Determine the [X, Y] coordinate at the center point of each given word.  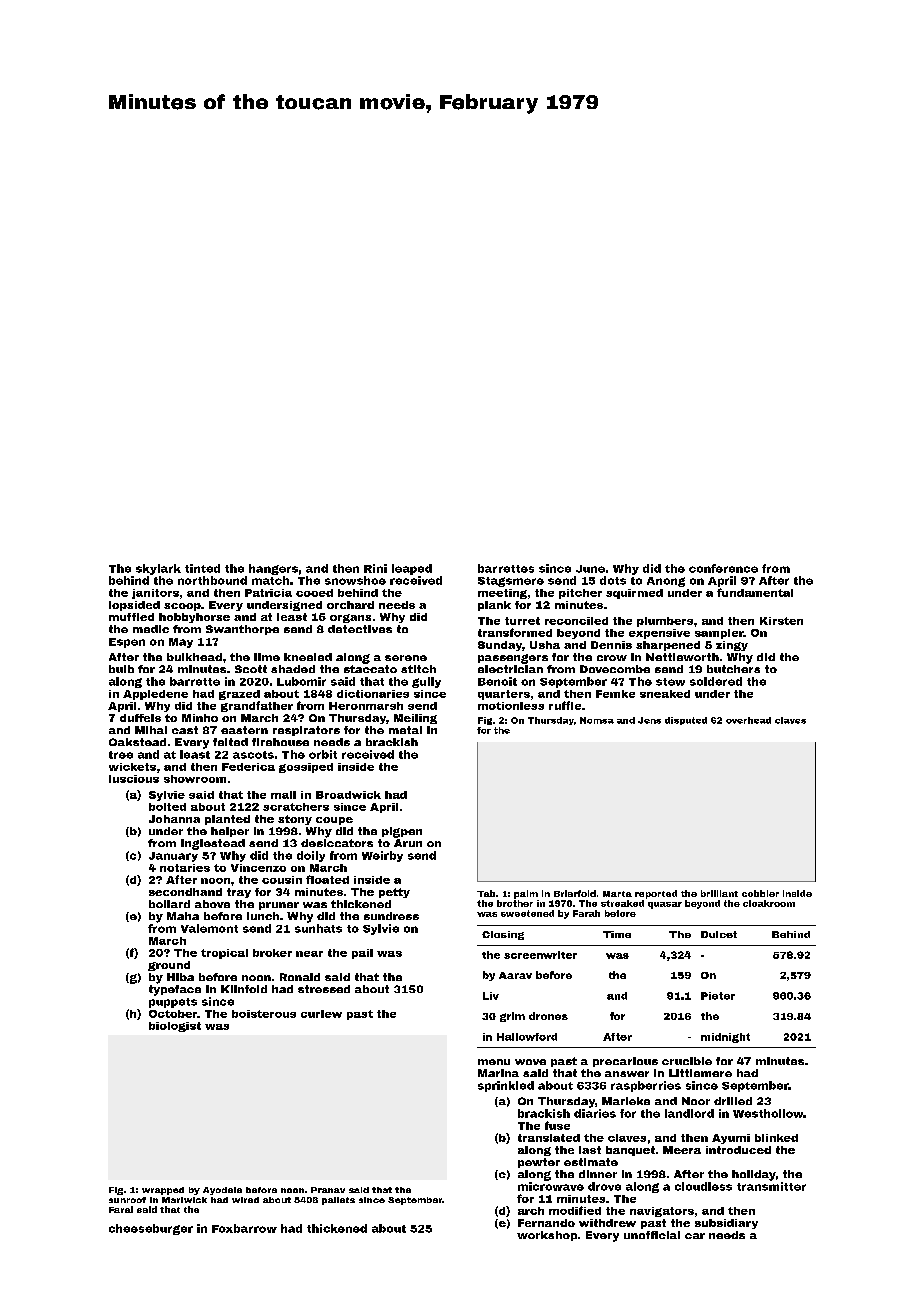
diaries [595, 1113]
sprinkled [506, 1086]
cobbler [760, 893]
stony [295, 820]
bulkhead [194, 657]
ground [169, 966]
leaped [412, 569]
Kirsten [781, 621]
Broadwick [348, 795]
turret [522, 621]
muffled [131, 617]
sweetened [527, 913]
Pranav [328, 1190]
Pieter [718, 996]
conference [723, 568]
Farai [121, 1209]
